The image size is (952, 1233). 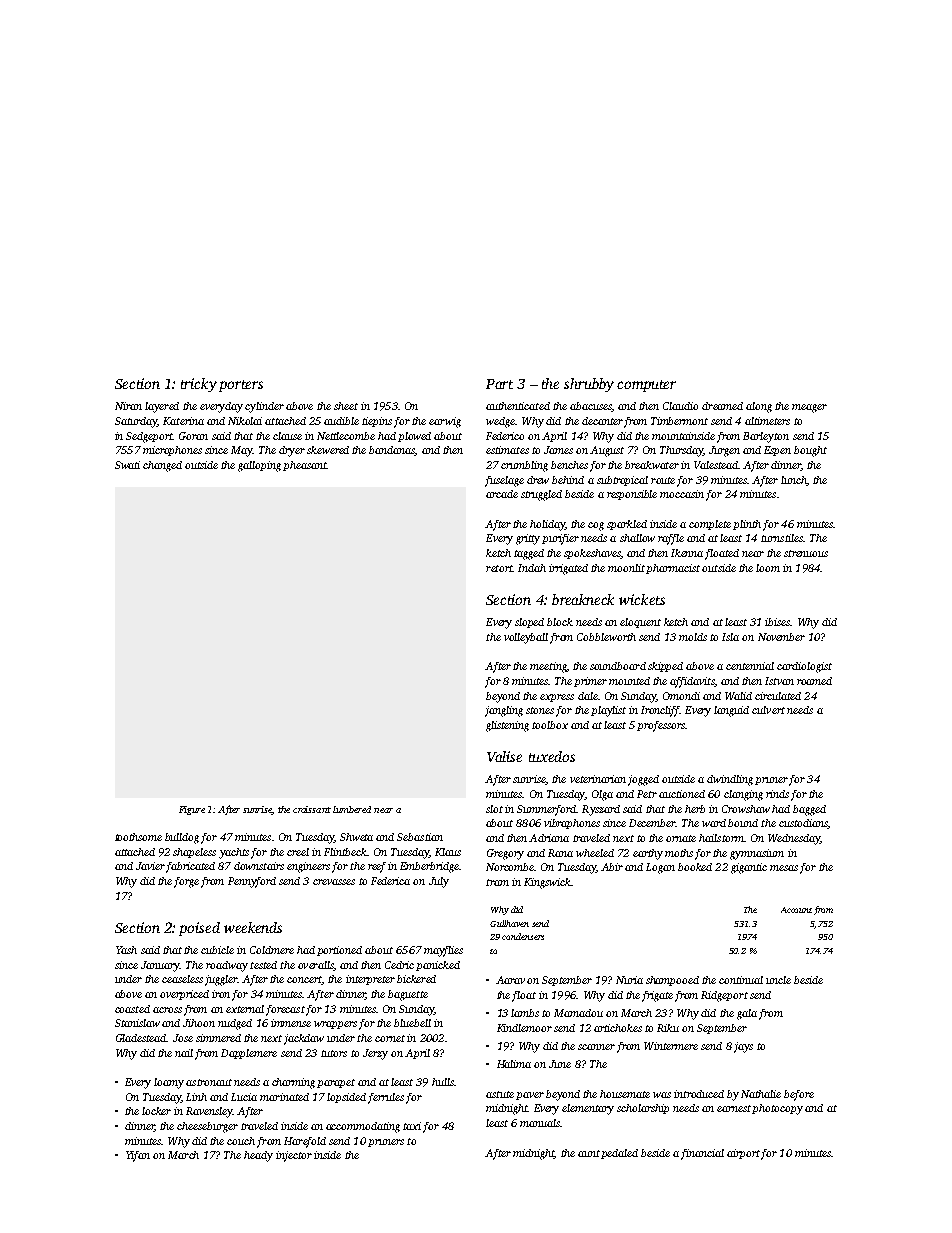 I want to click on Figure, so click(x=192, y=810).
